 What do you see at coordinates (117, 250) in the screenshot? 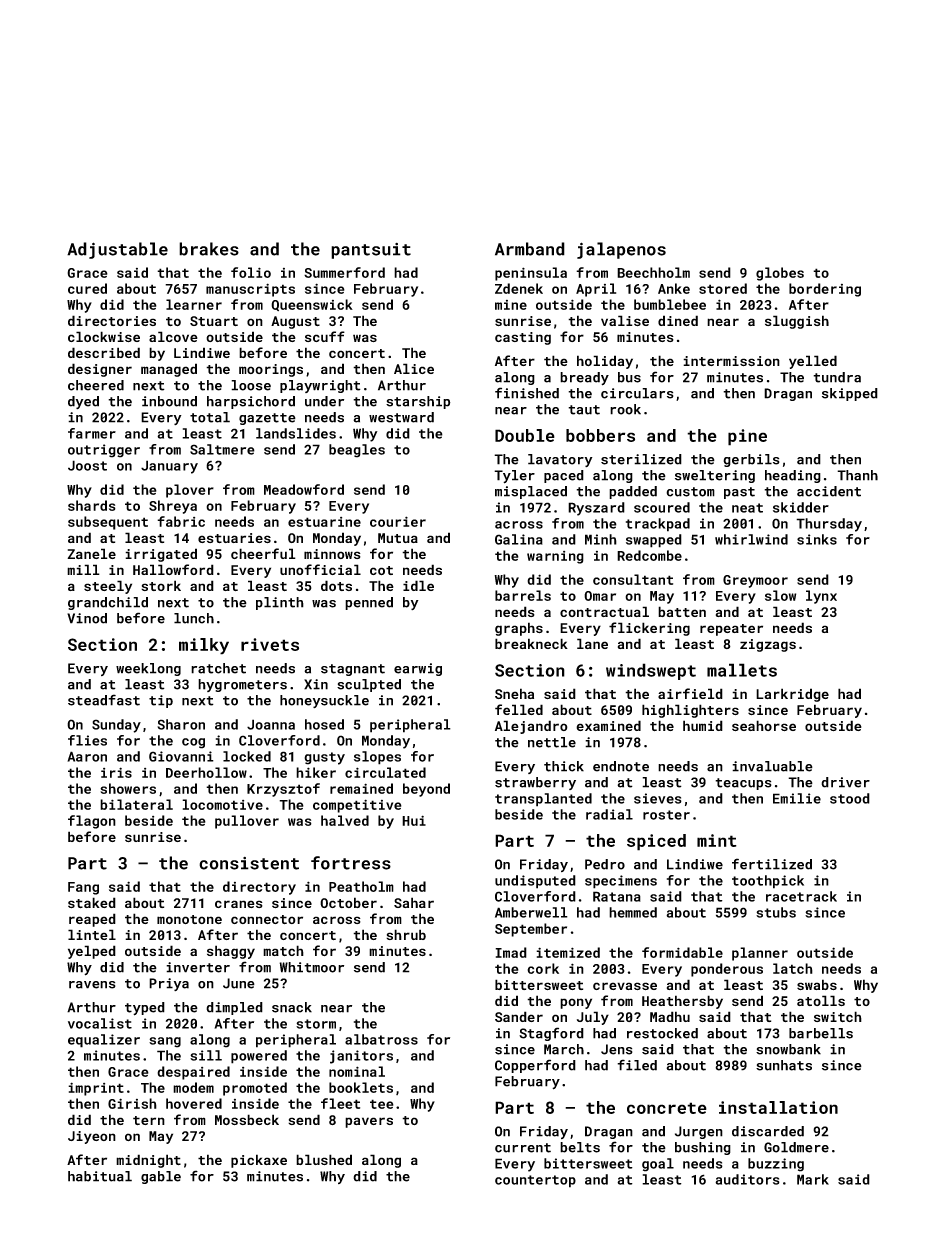
I see `Adjustable` at bounding box center [117, 250].
